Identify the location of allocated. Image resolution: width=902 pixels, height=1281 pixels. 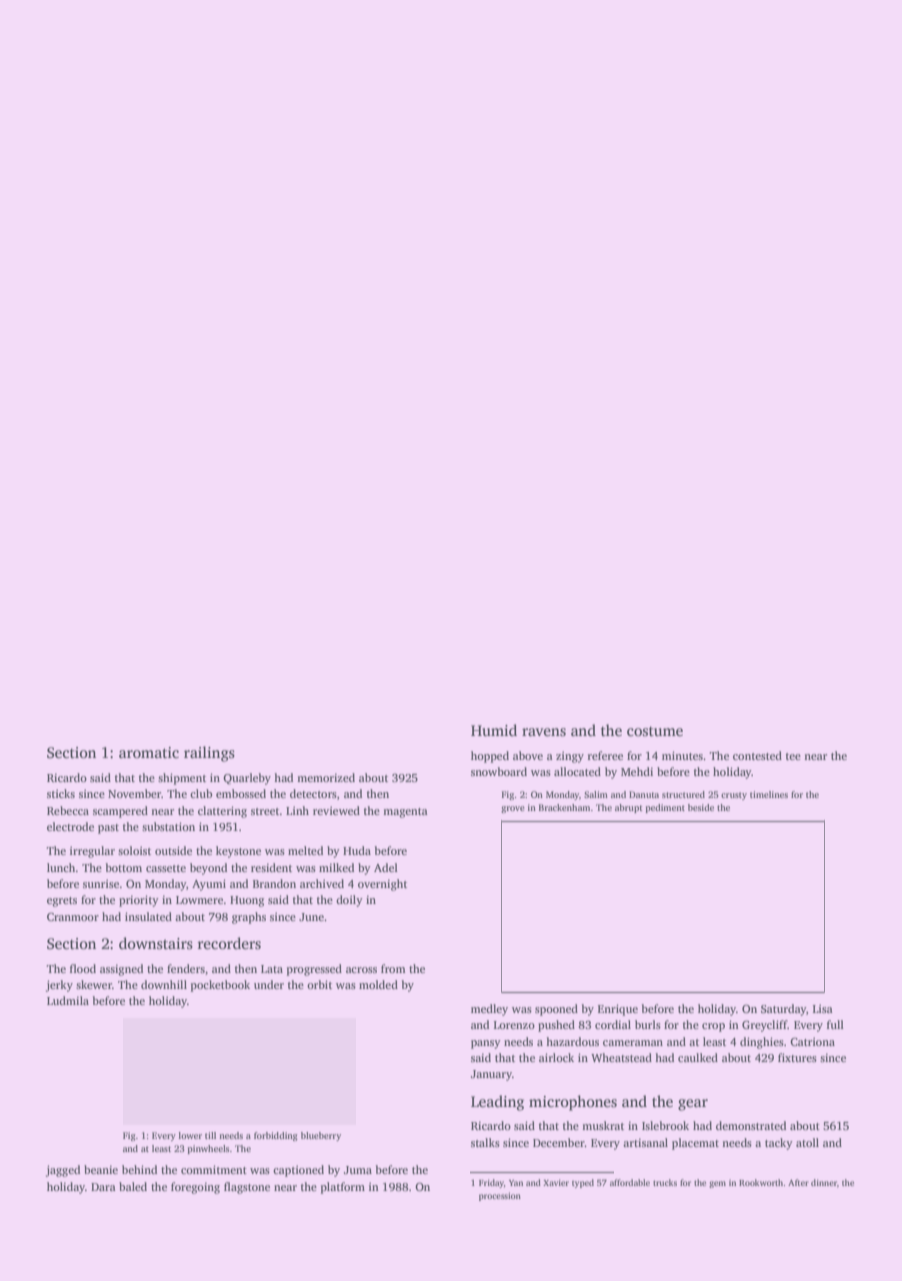
(577, 771).
